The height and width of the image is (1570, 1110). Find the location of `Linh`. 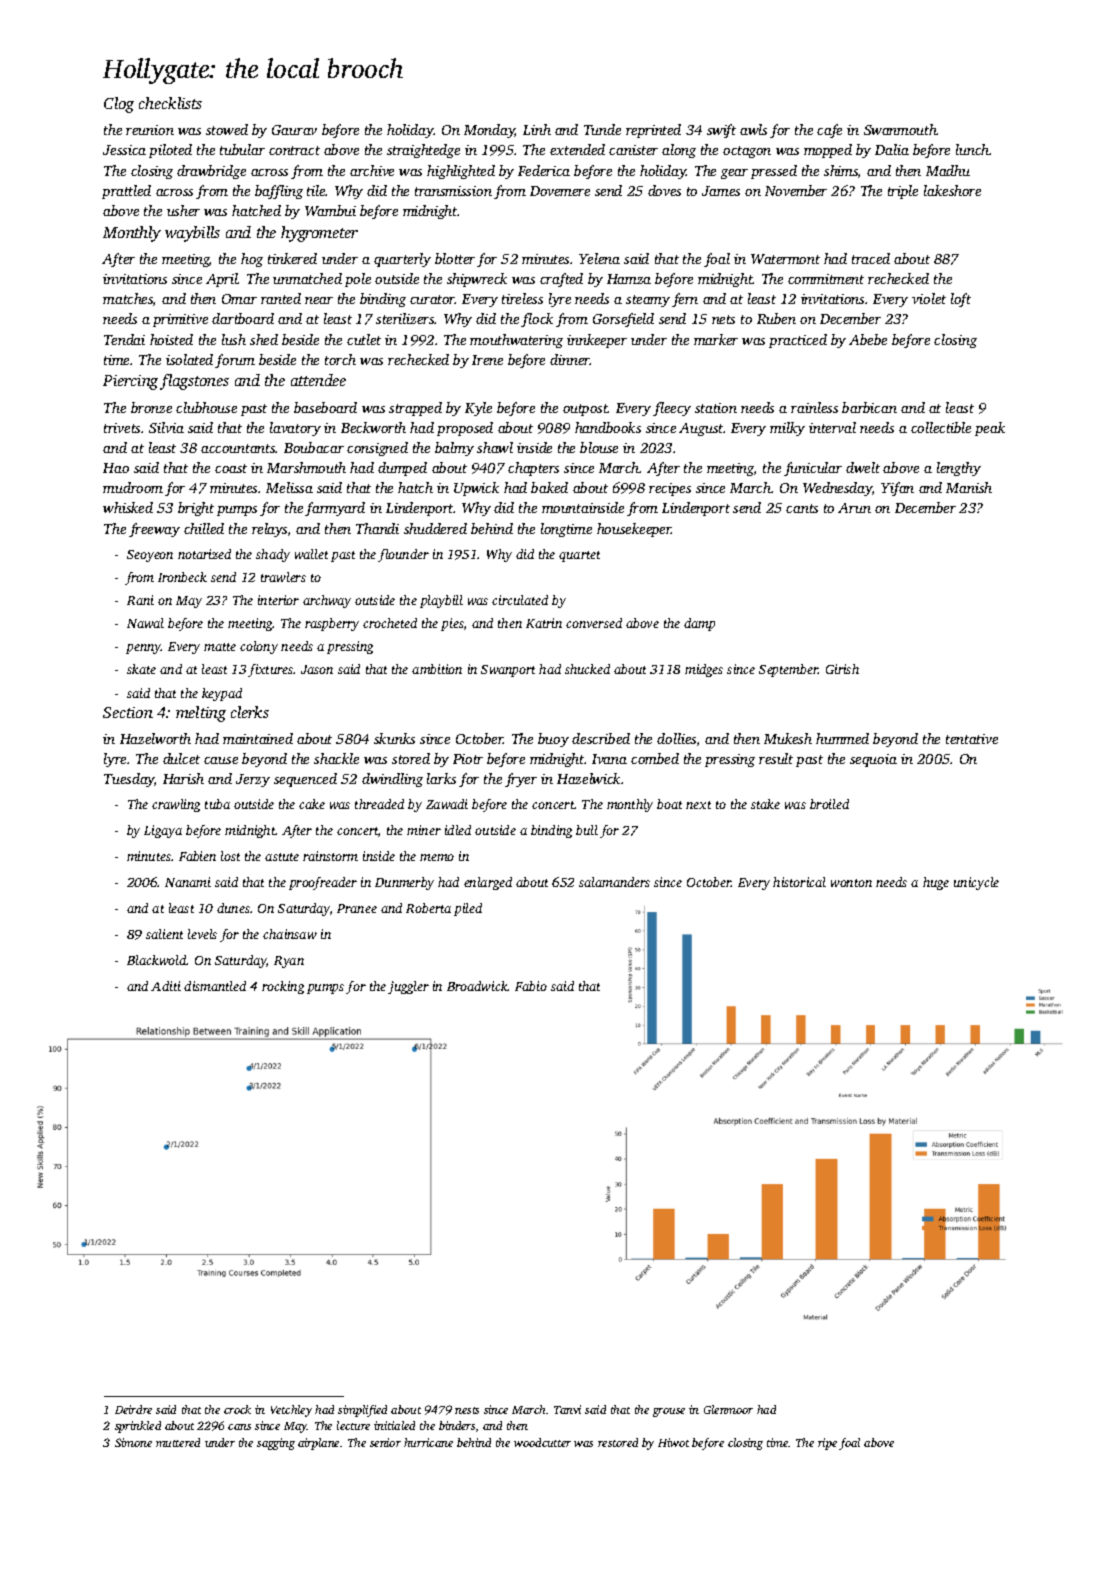

Linh is located at coordinates (537, 129).
